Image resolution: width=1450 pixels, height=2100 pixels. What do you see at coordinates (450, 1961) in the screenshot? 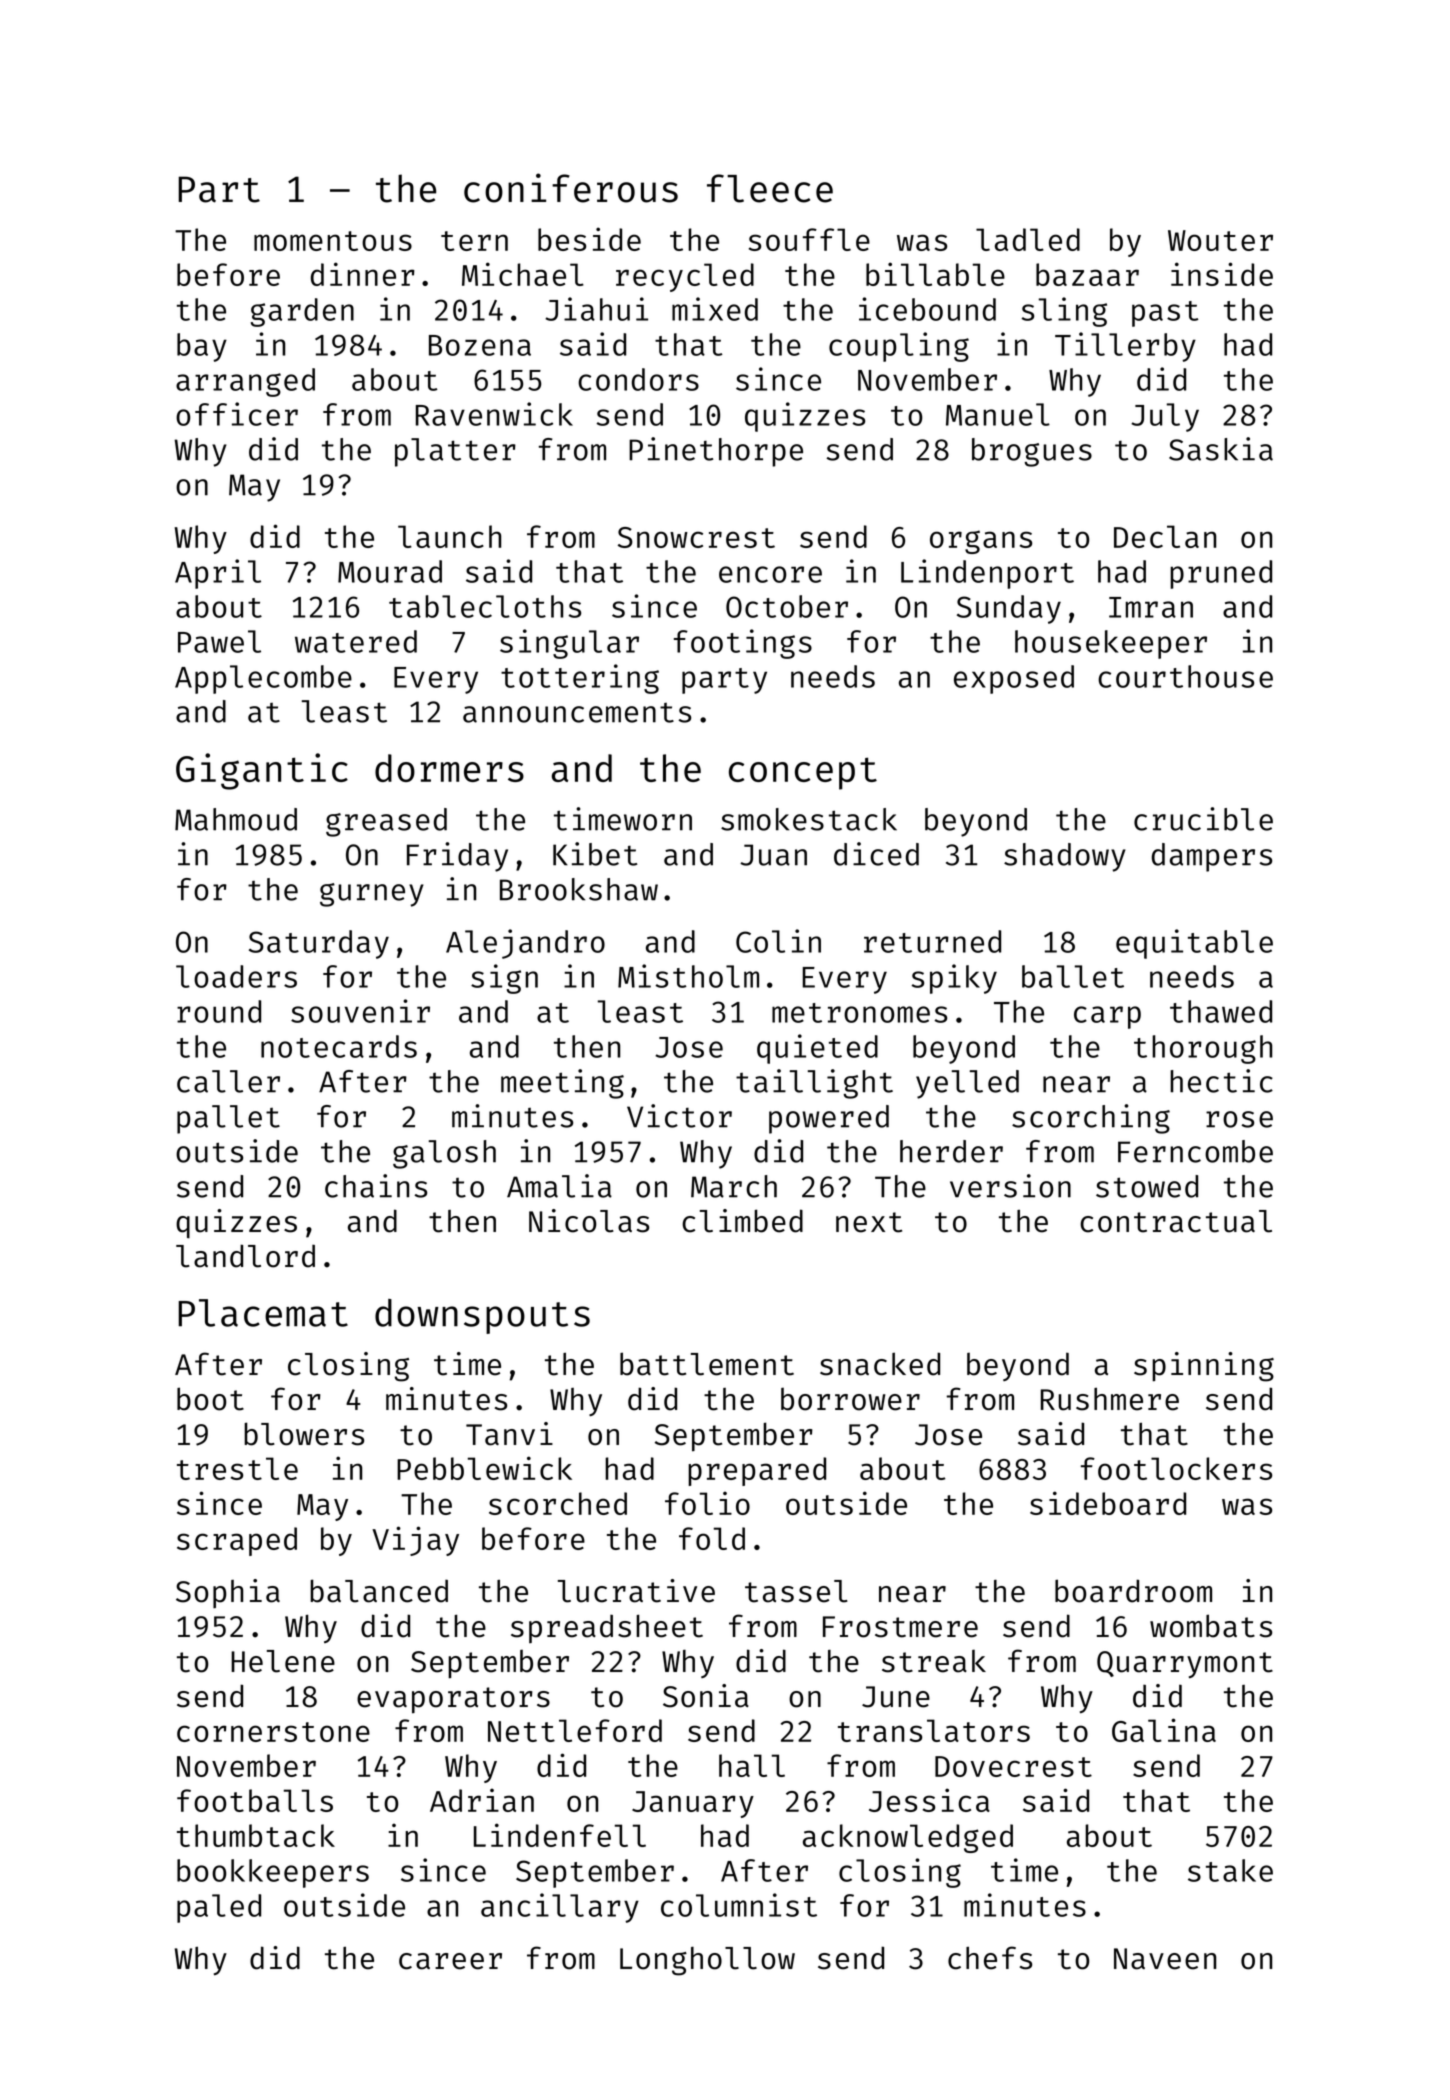
I see `career` at bounding box center [450, 1961].
